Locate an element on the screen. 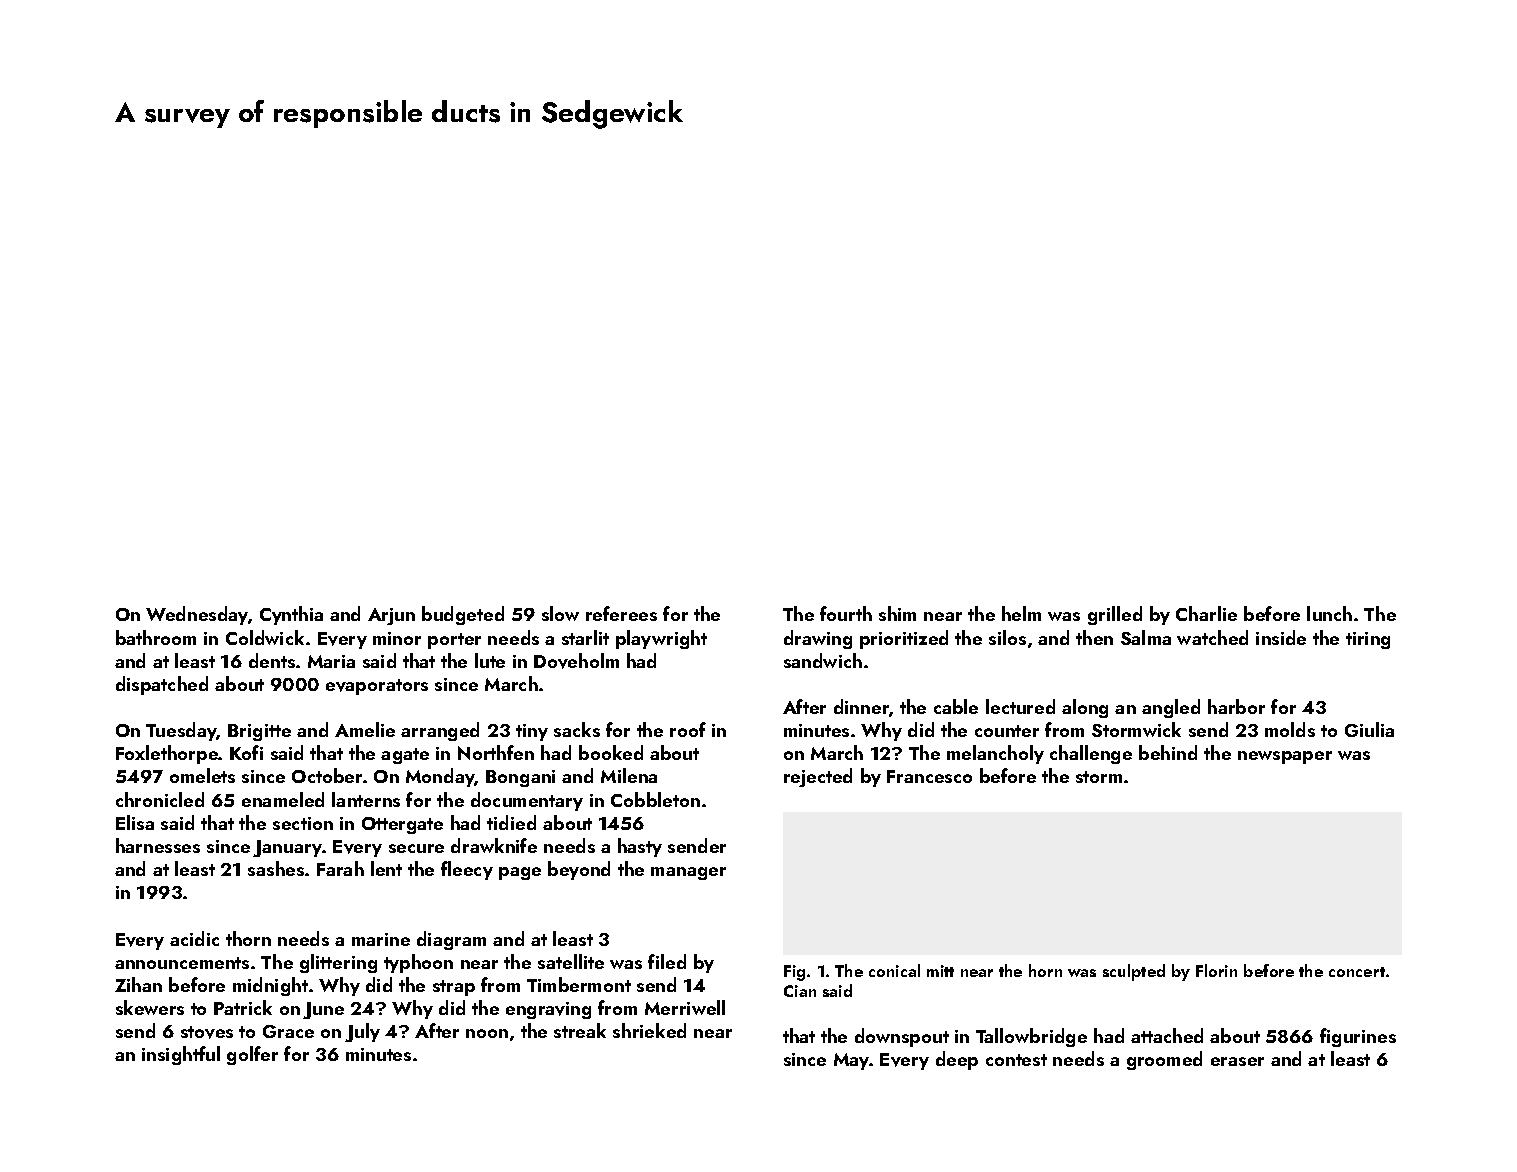 This screenshot has height=1172, width=1517. mitt is located at coordinates (940, 971).
